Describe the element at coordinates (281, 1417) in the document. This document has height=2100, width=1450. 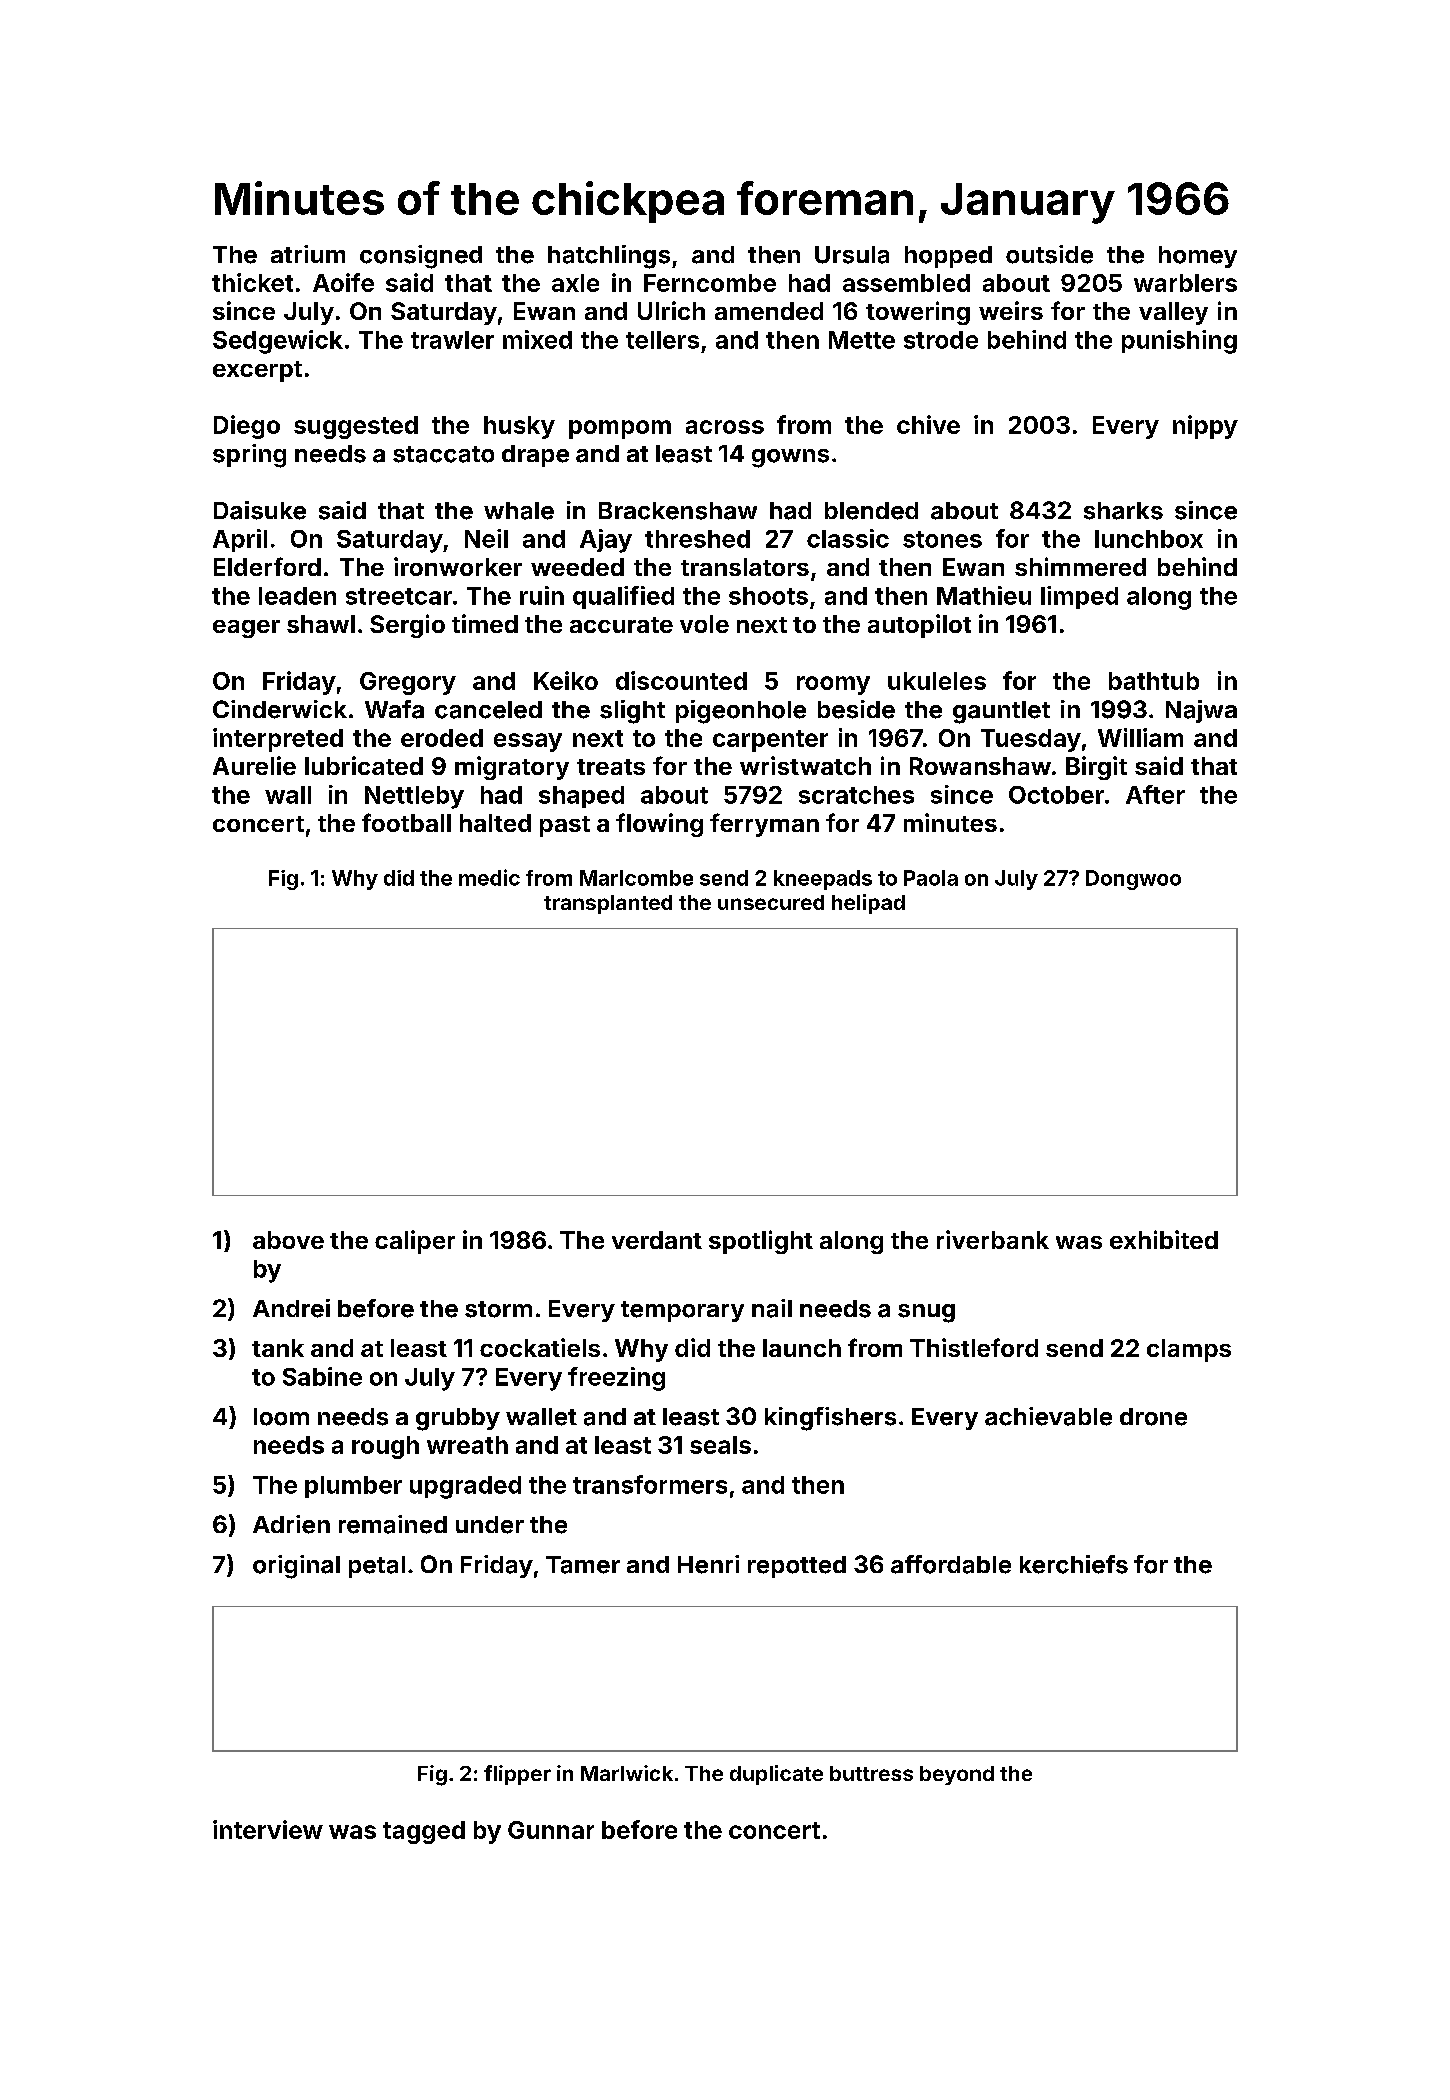
I see `loom` at that location.
